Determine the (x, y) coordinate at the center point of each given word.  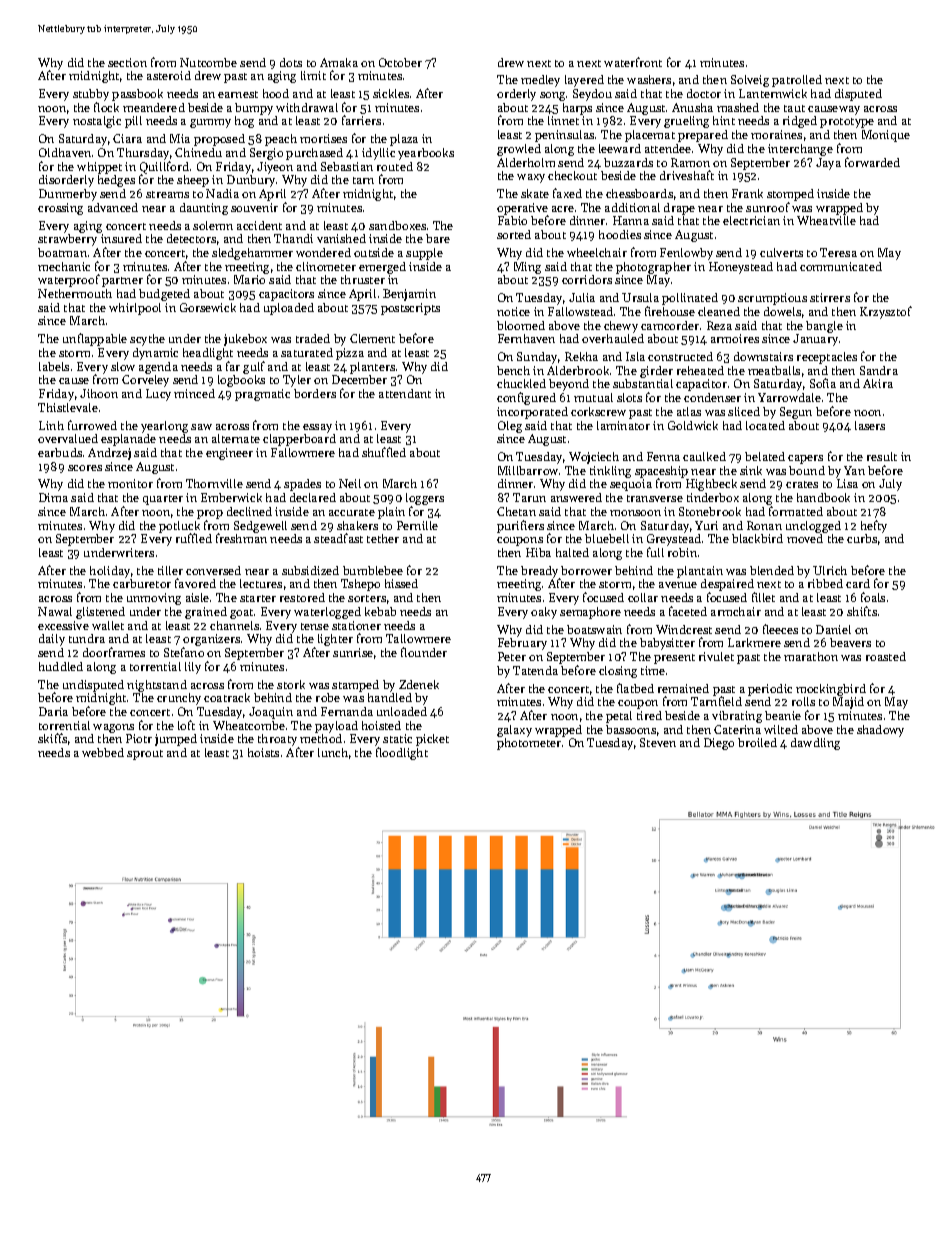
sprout (145, 755)
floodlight (402, 753)
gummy (210, 123)
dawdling (815, 744)
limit (313, 75)
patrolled (797, 81)
